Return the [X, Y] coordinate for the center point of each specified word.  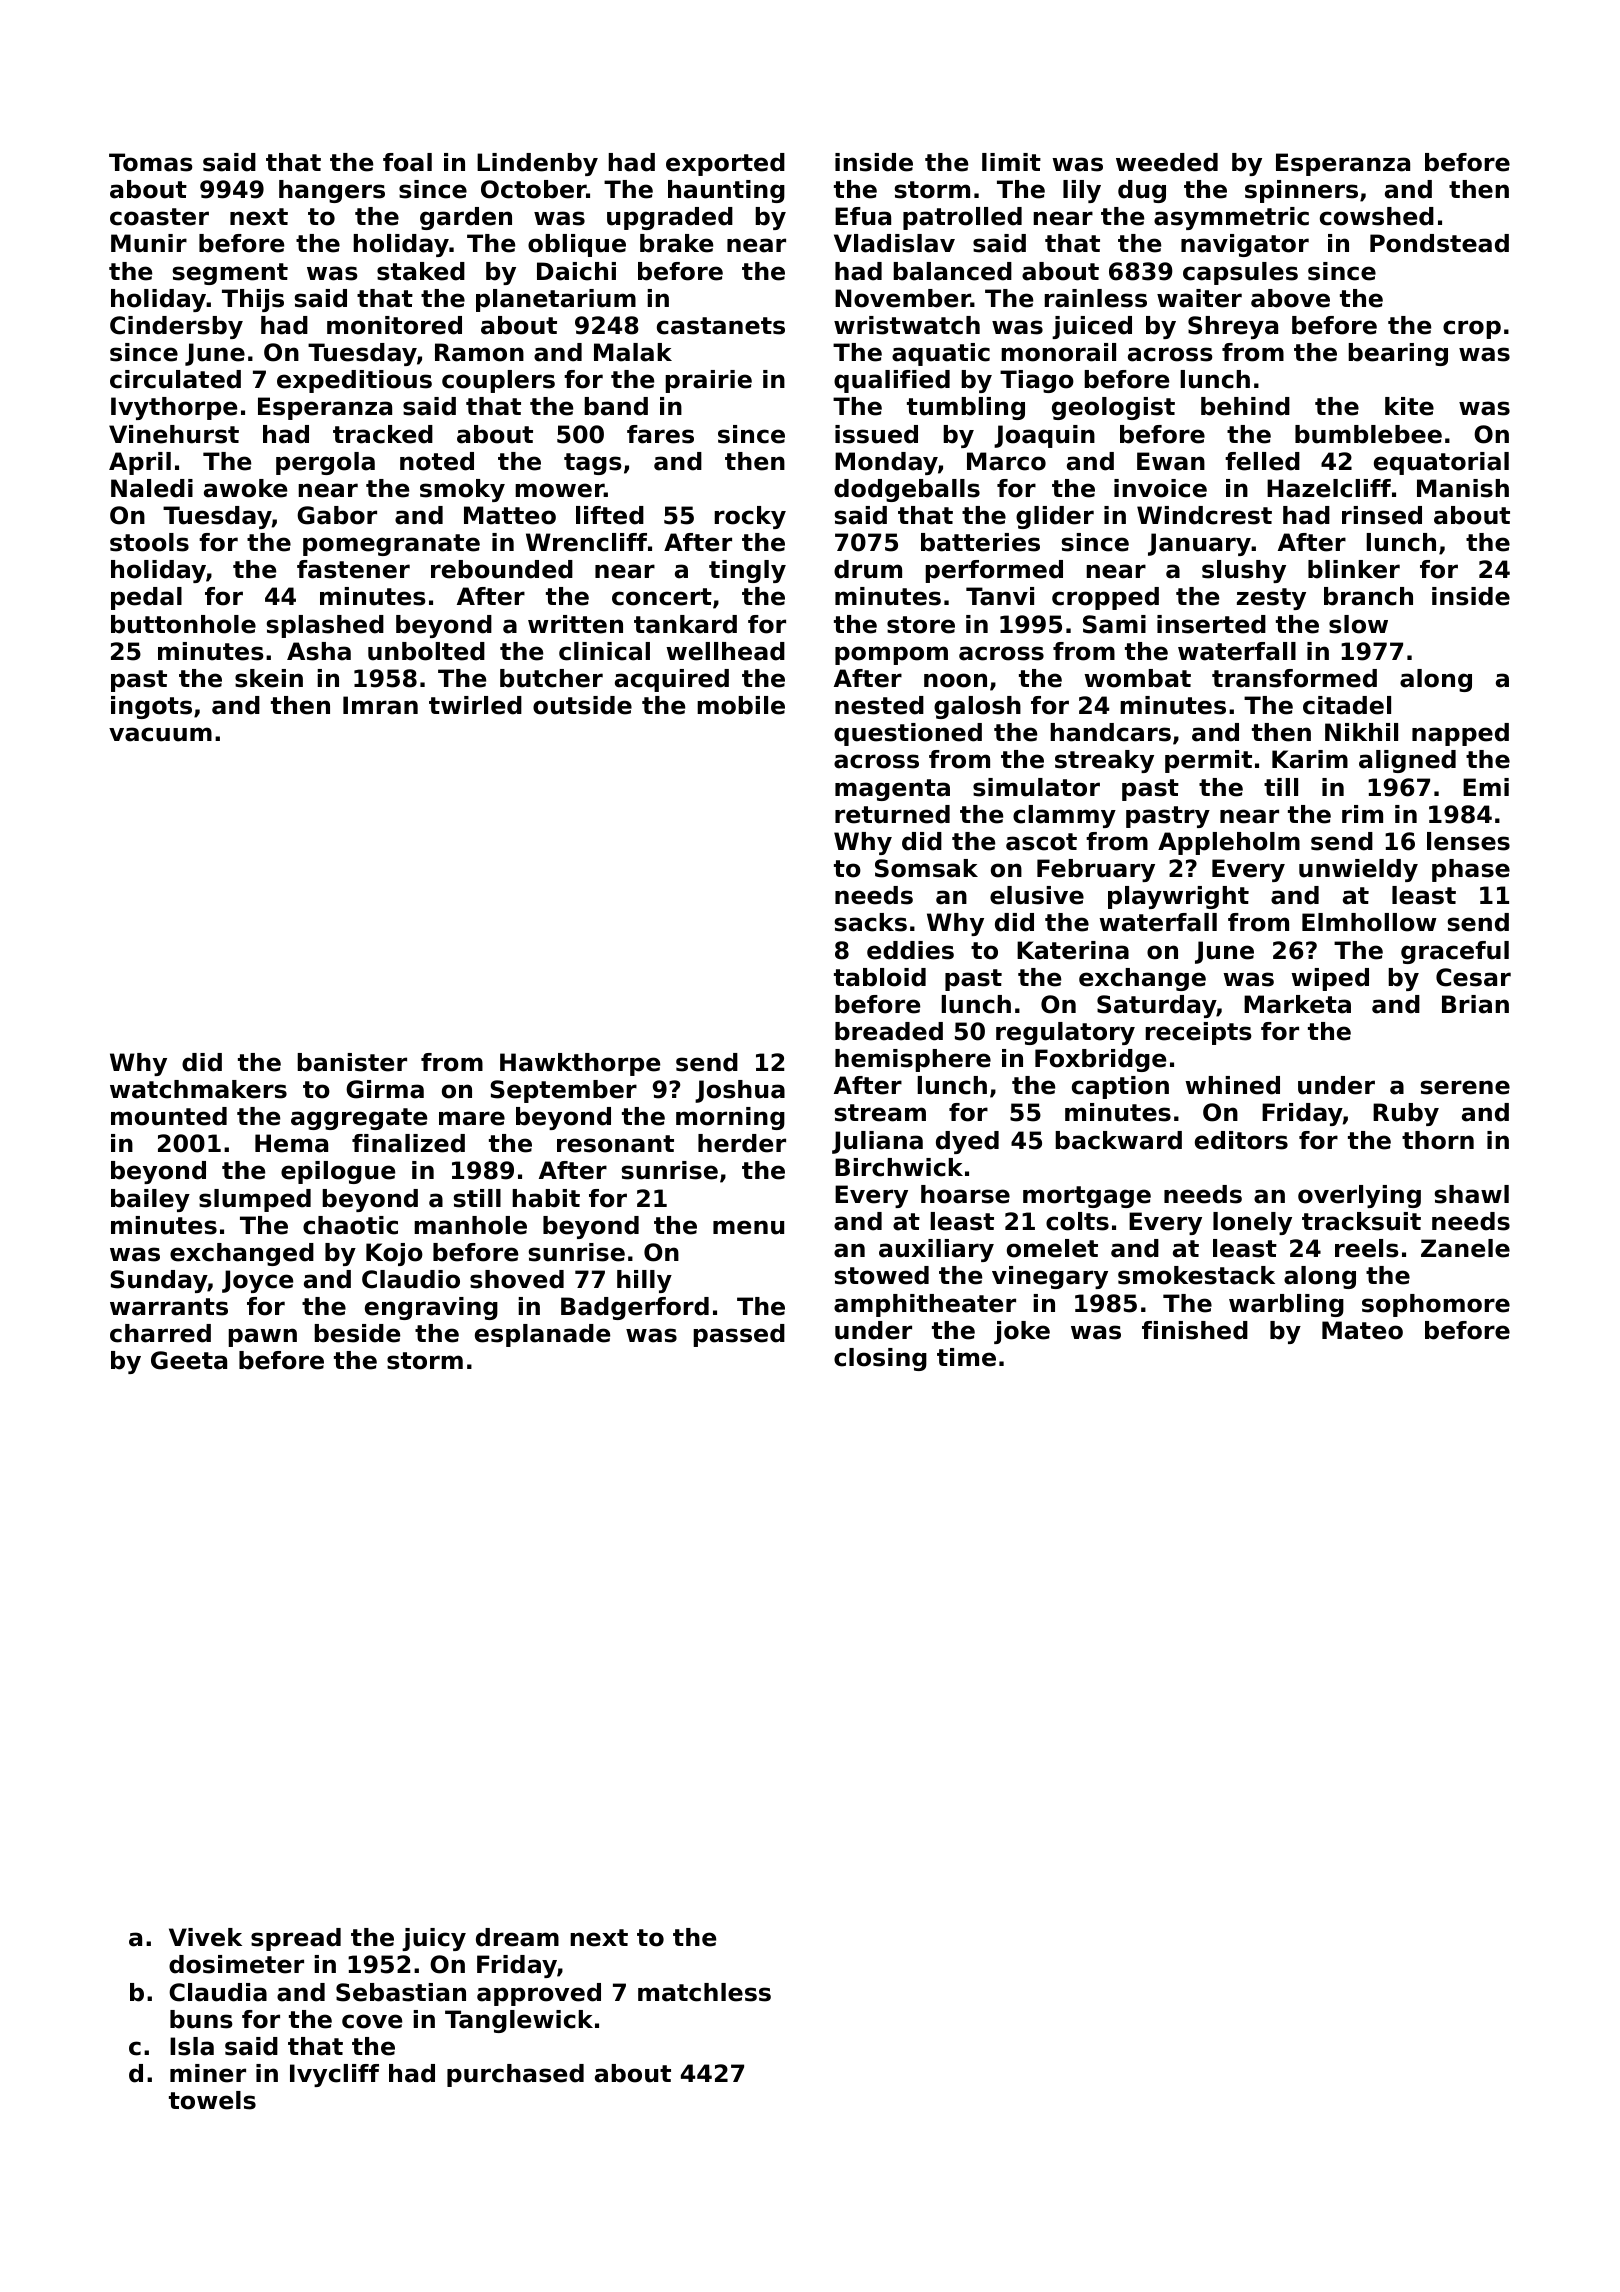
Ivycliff [334, 2075]
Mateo [1362, 1330]
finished [1195, 1330]
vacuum [160, 734]
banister [352, 1062]
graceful [1455, 952]
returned [892, 814]
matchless [704, 1992]
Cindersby [176, 327]
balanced [952, 271]
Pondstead [1439, 243]
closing [880, 1359]
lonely [1252, 1223]
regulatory [1065, 1033]
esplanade [542, 1335]
